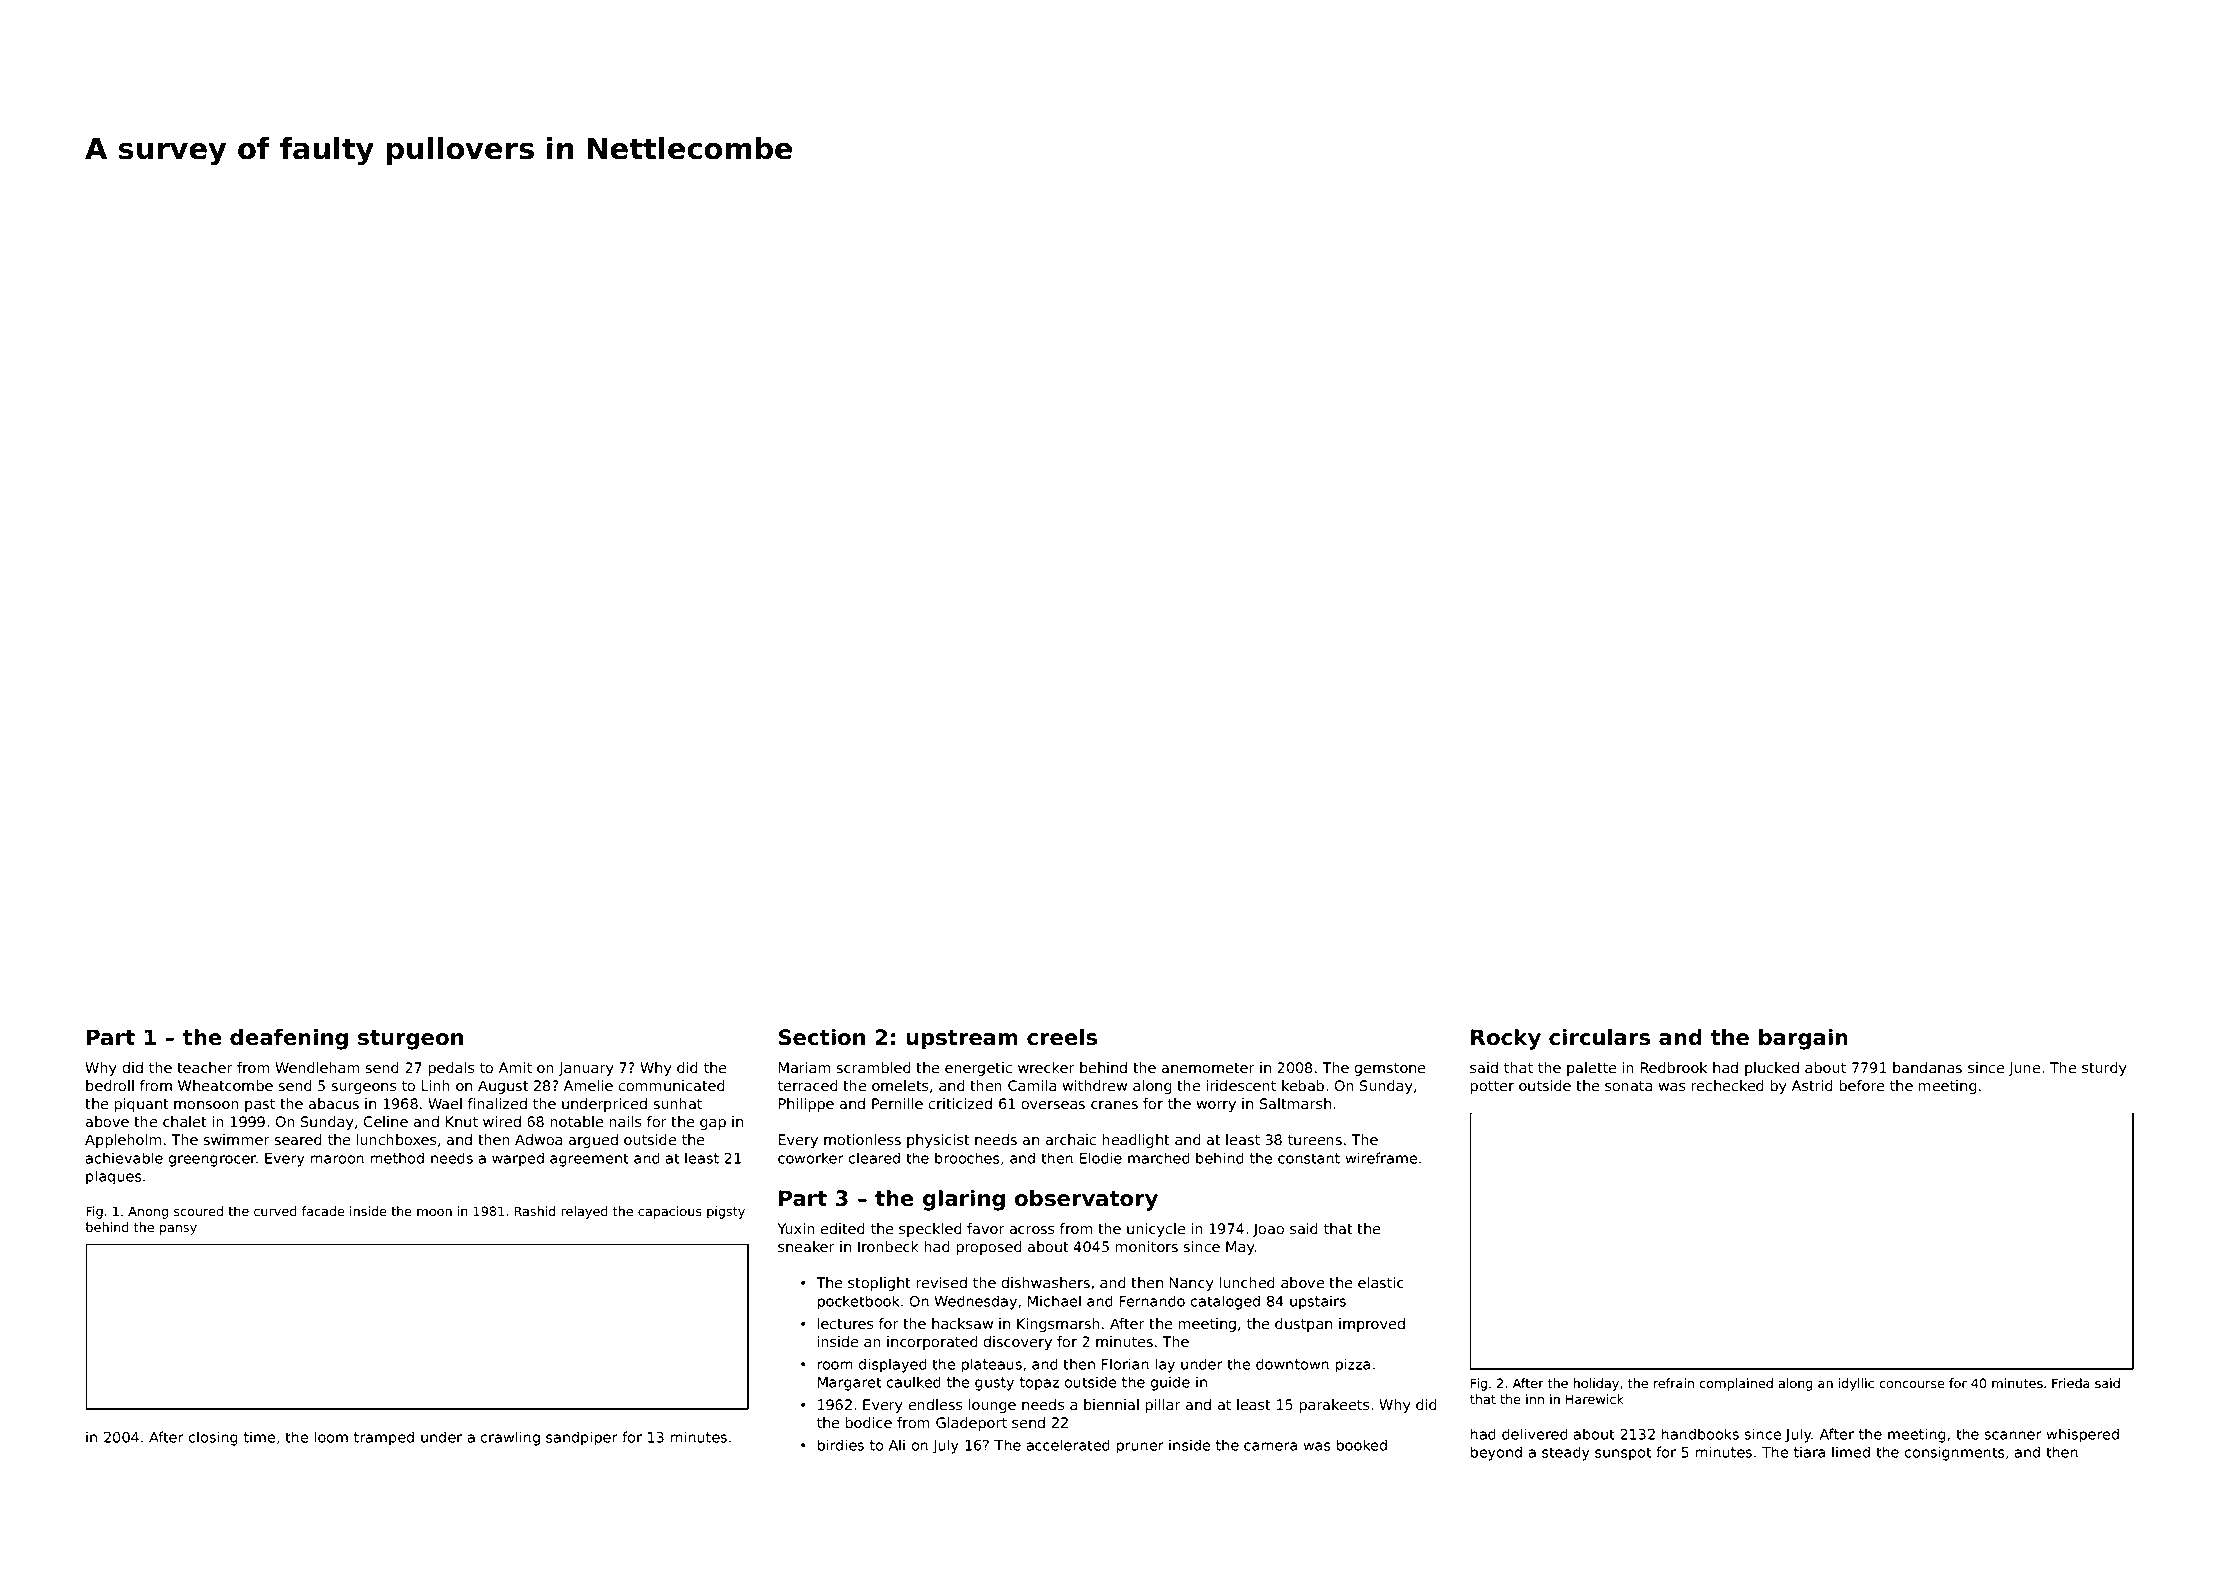 The width and height of the screenshot is (2219, 1569). Describe the element at coordinates (822, 1037) in the screenshot. I see `Section` at that location.
